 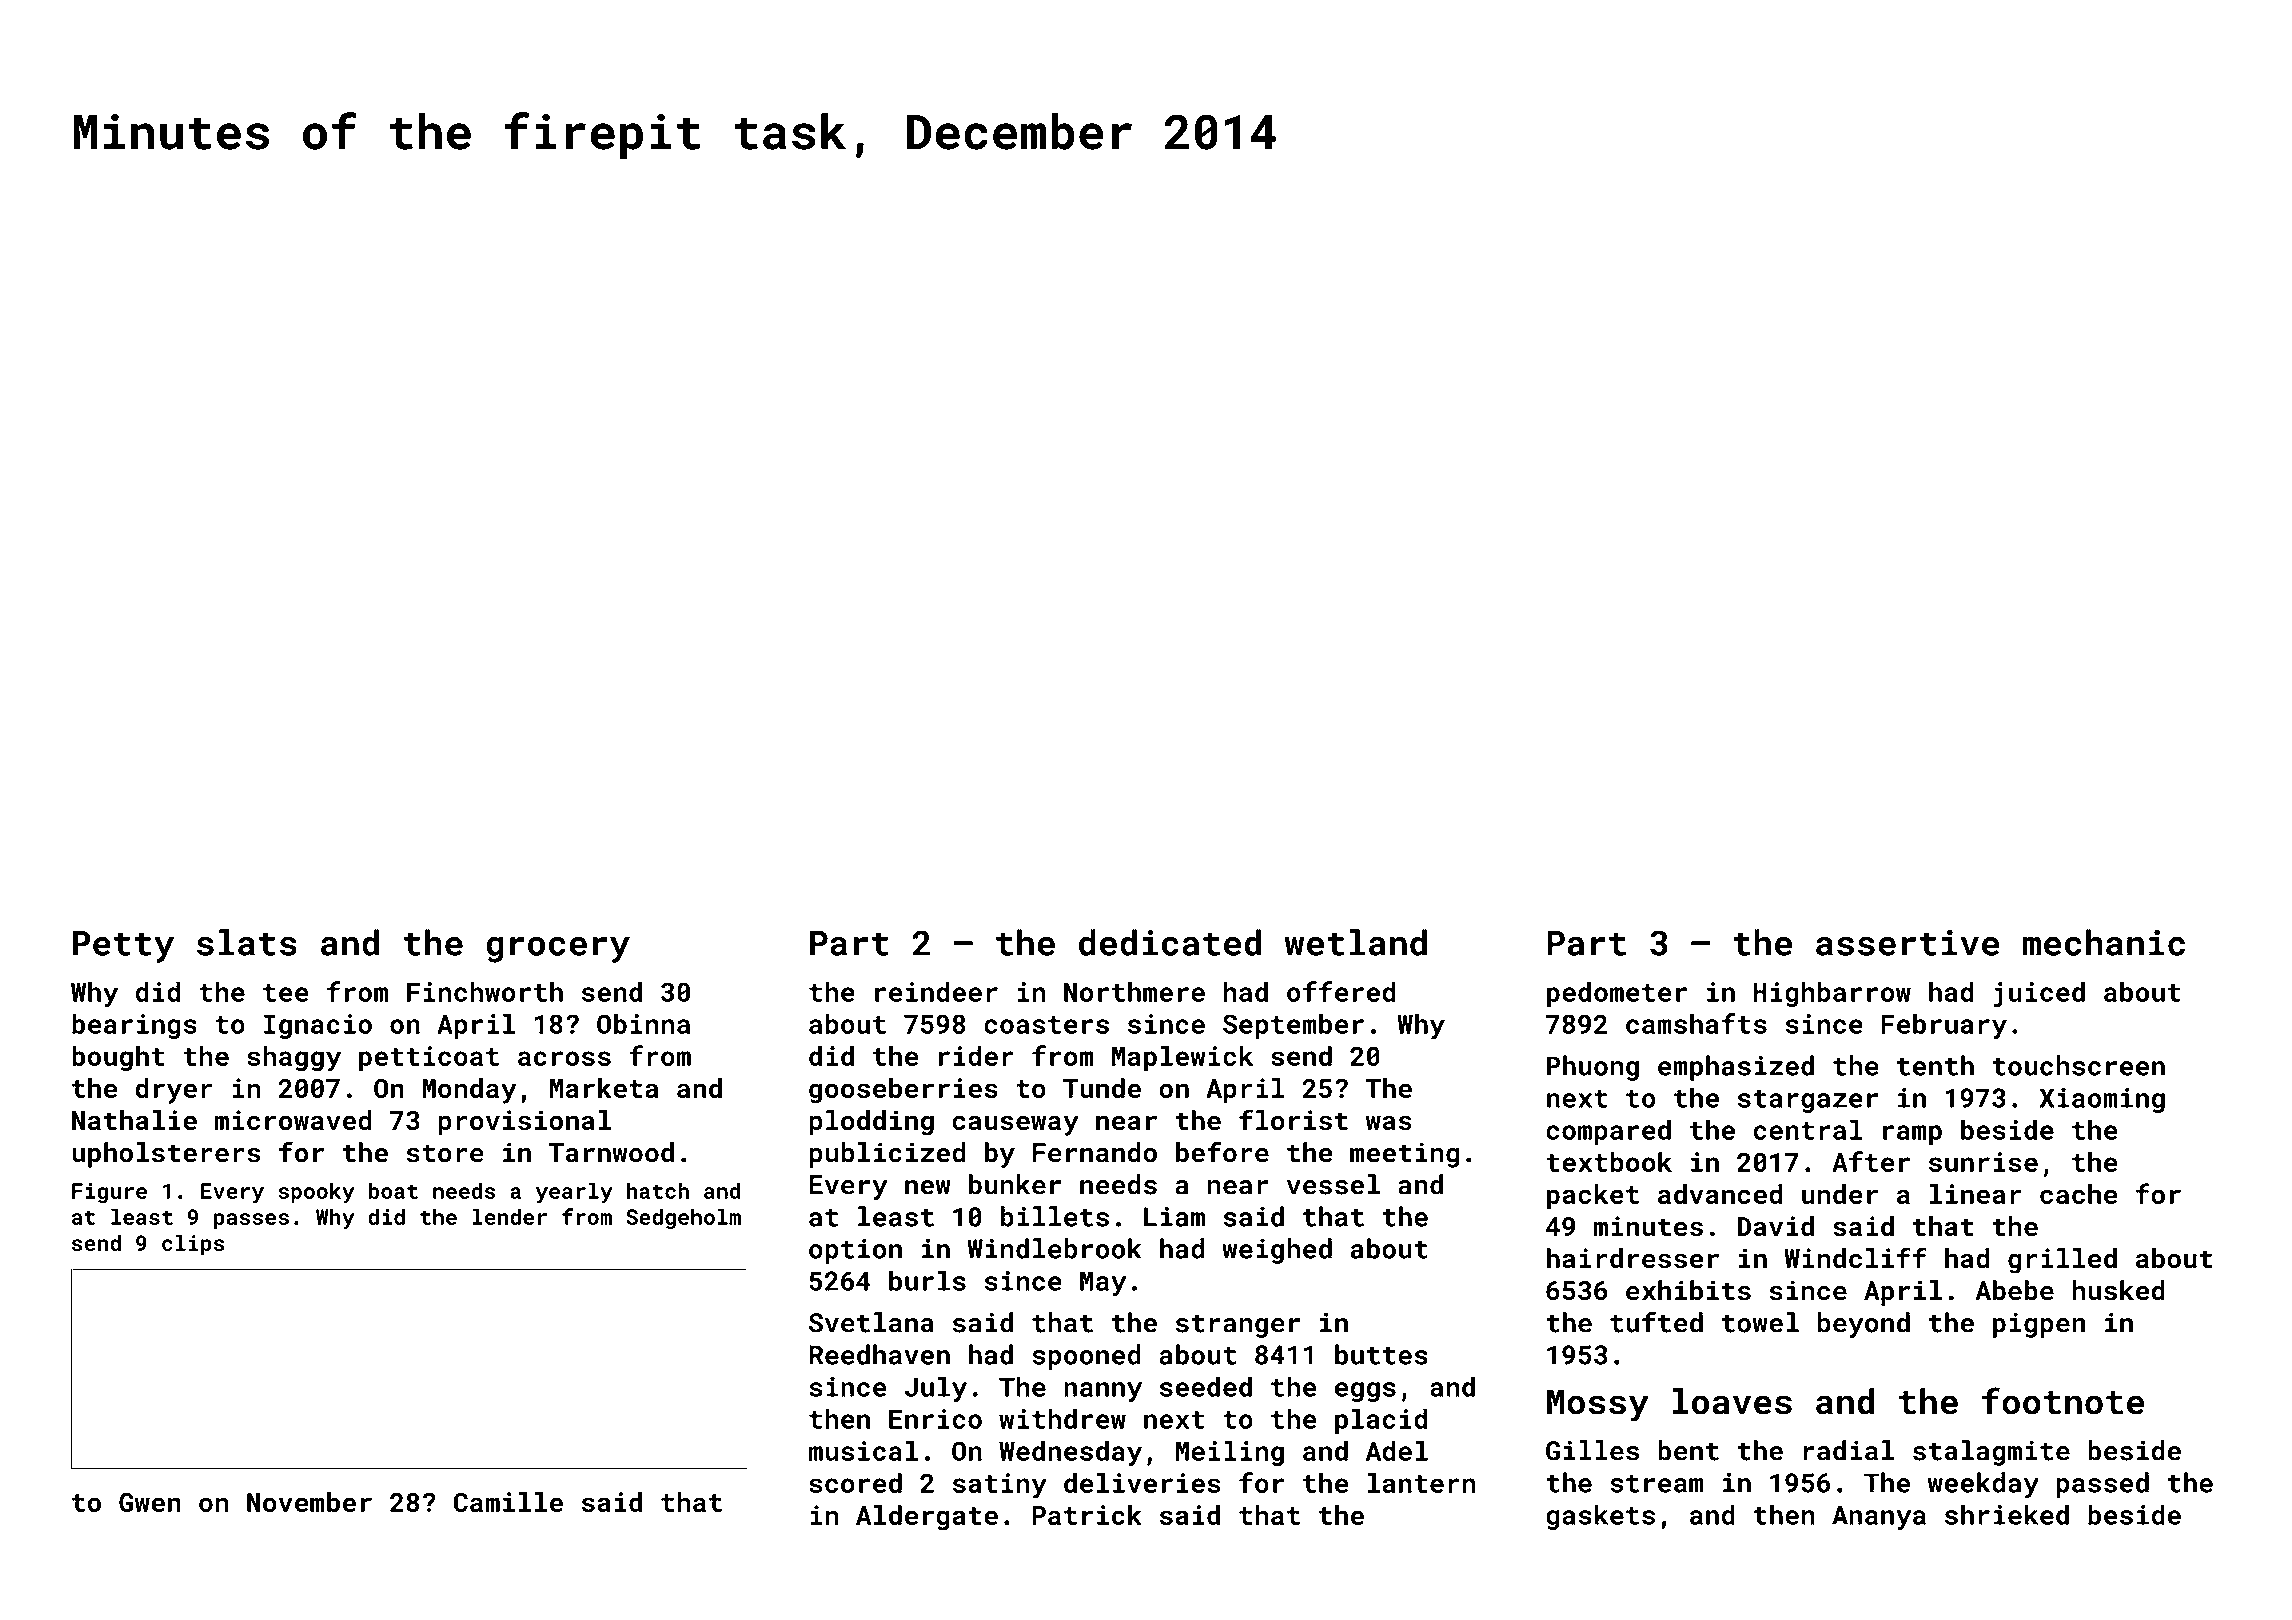 I want to click on clips, so click(x=193, y=1245).
